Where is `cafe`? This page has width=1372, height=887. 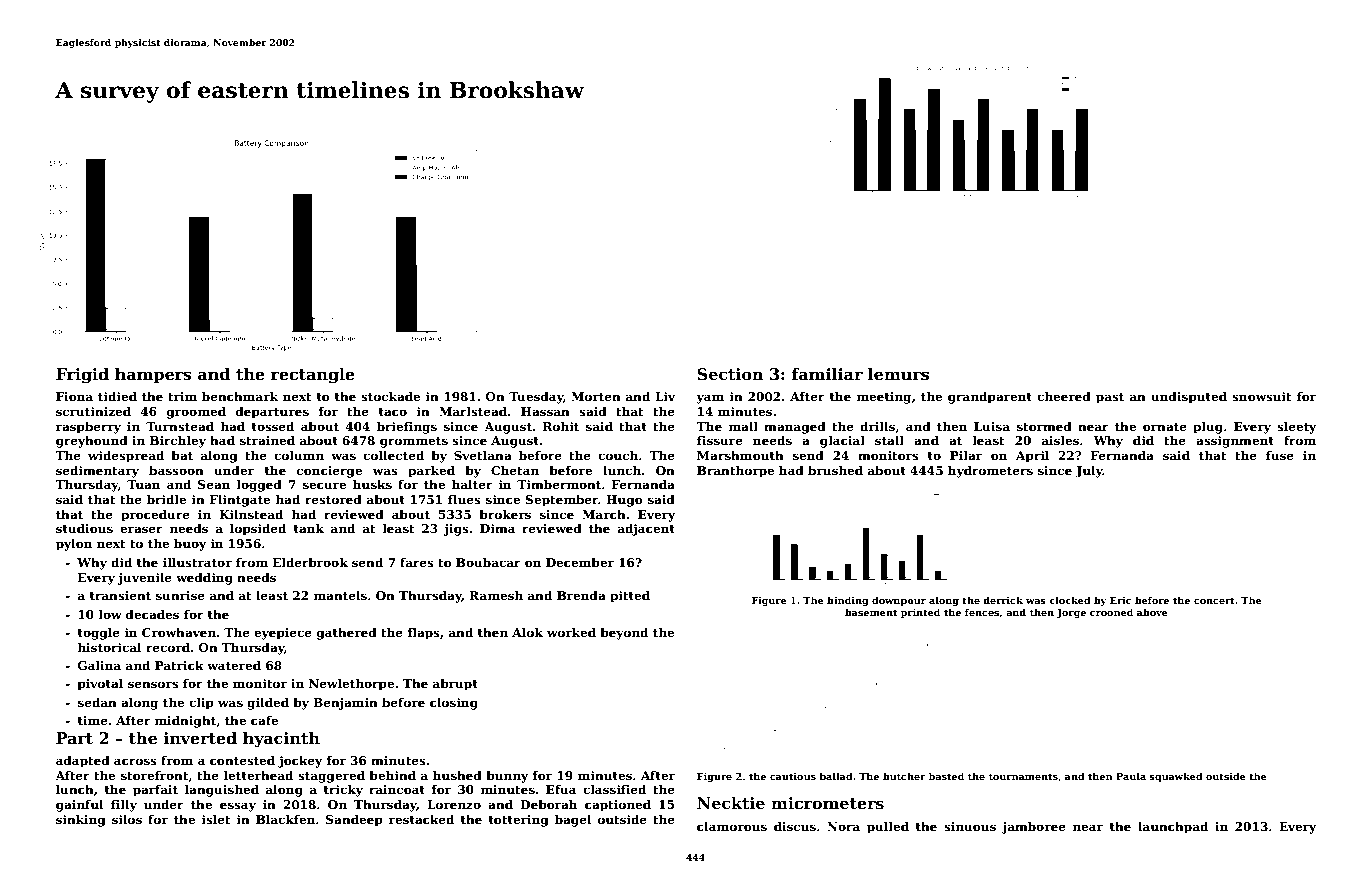
cafe is located at coordinates (264, 720).
